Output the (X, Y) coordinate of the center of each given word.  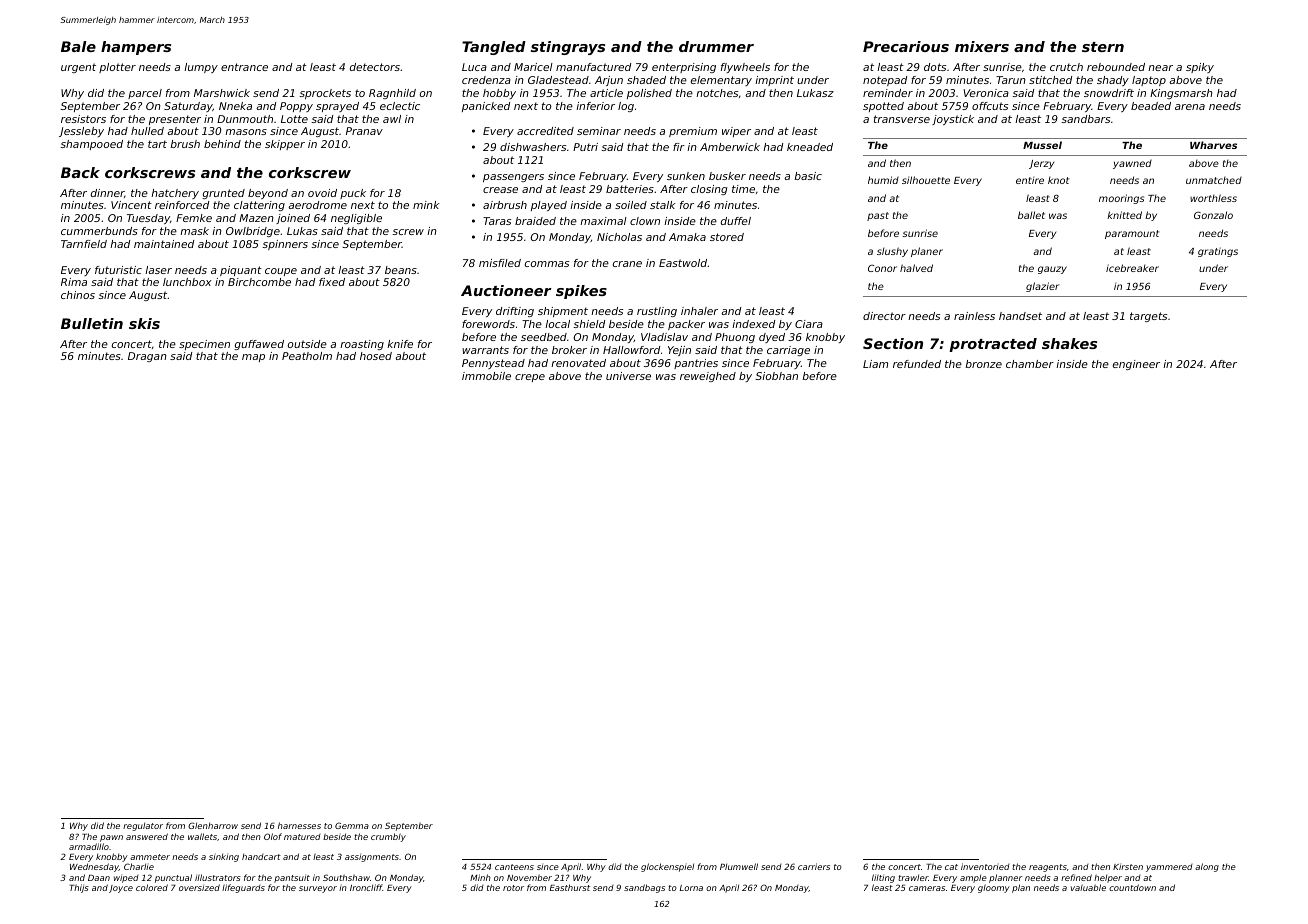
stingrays (568, 48)
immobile (486, 376)
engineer (1136, 365)
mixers (982, 46)
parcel (145, 94)
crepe (530, 378)
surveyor (318, 889)
